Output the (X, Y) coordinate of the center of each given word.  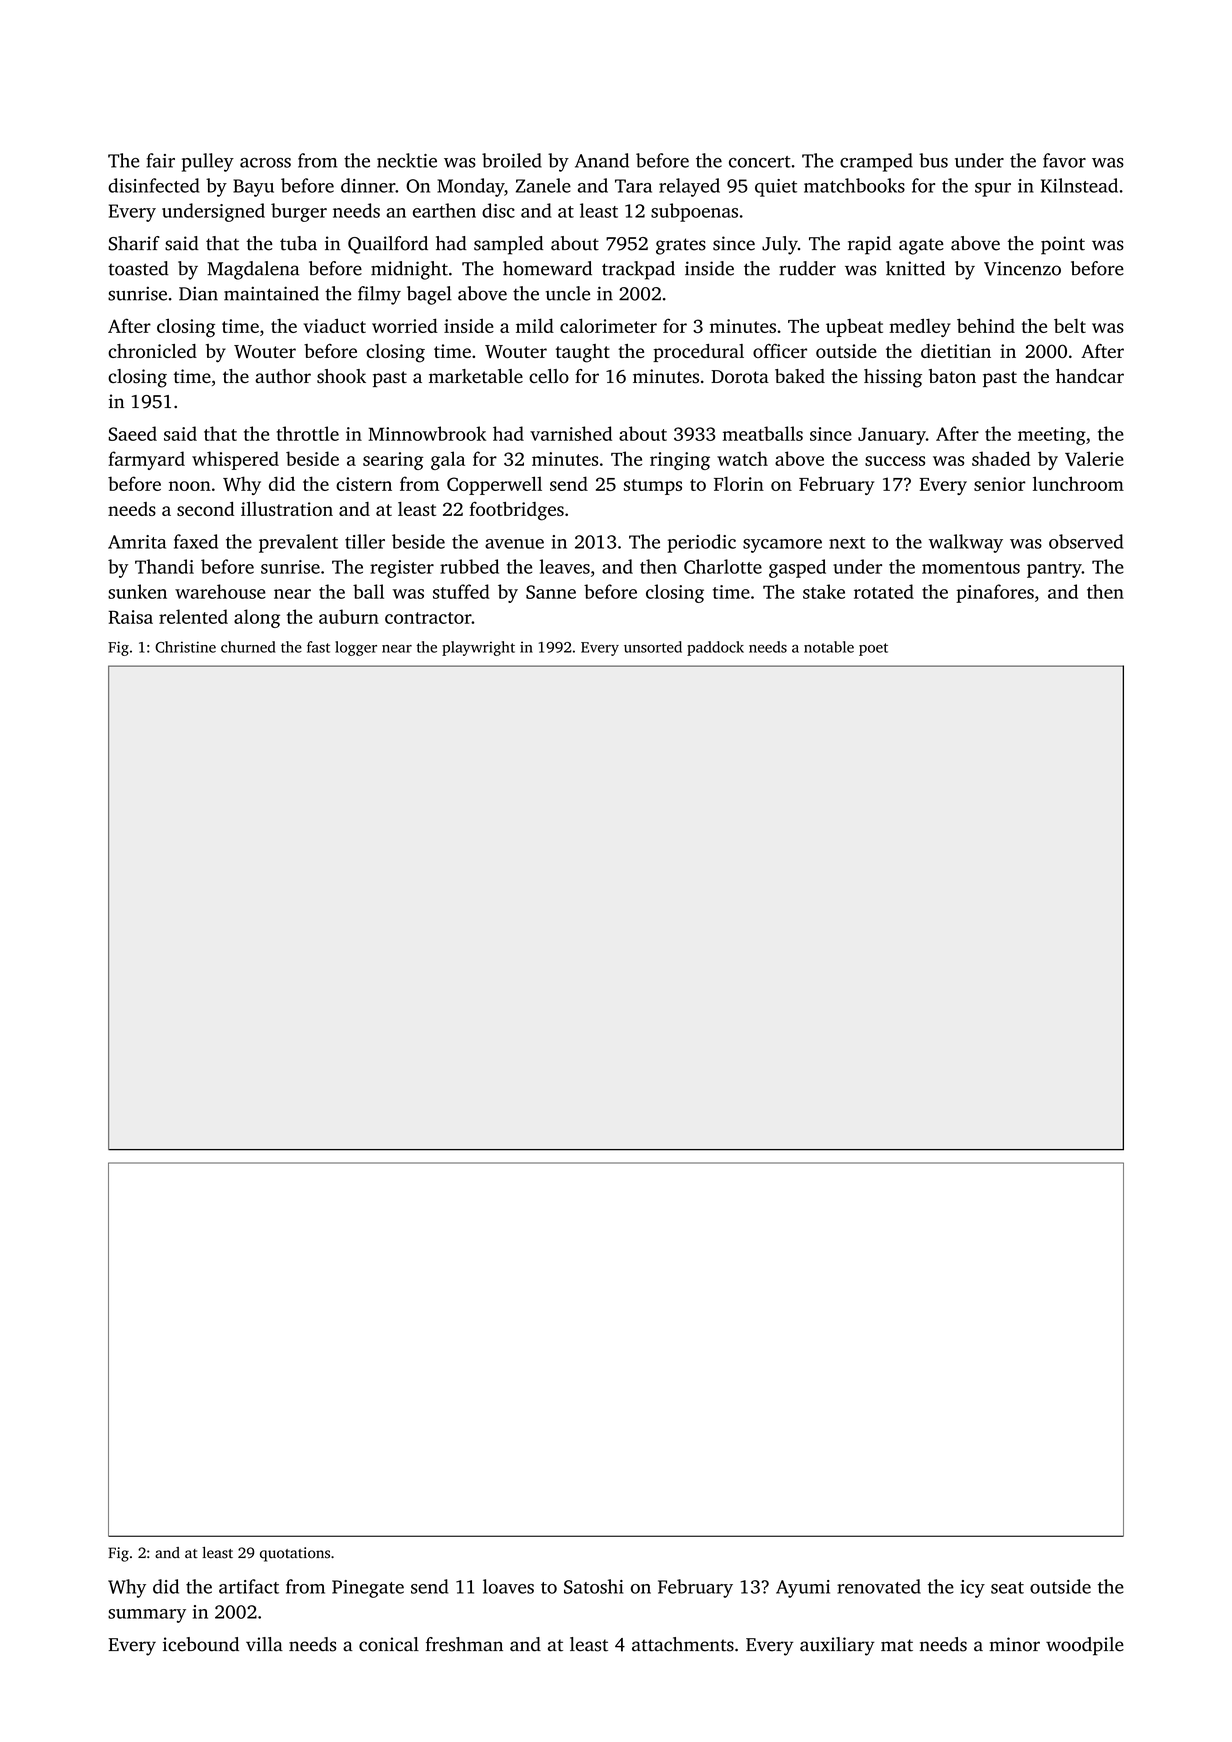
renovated (879, 1586)
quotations (295, 1554)
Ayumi (803, 1589)
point (1063, 245)
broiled (512, 160)
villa (264, 1644)
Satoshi (593, 1586)
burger (299, 212)
